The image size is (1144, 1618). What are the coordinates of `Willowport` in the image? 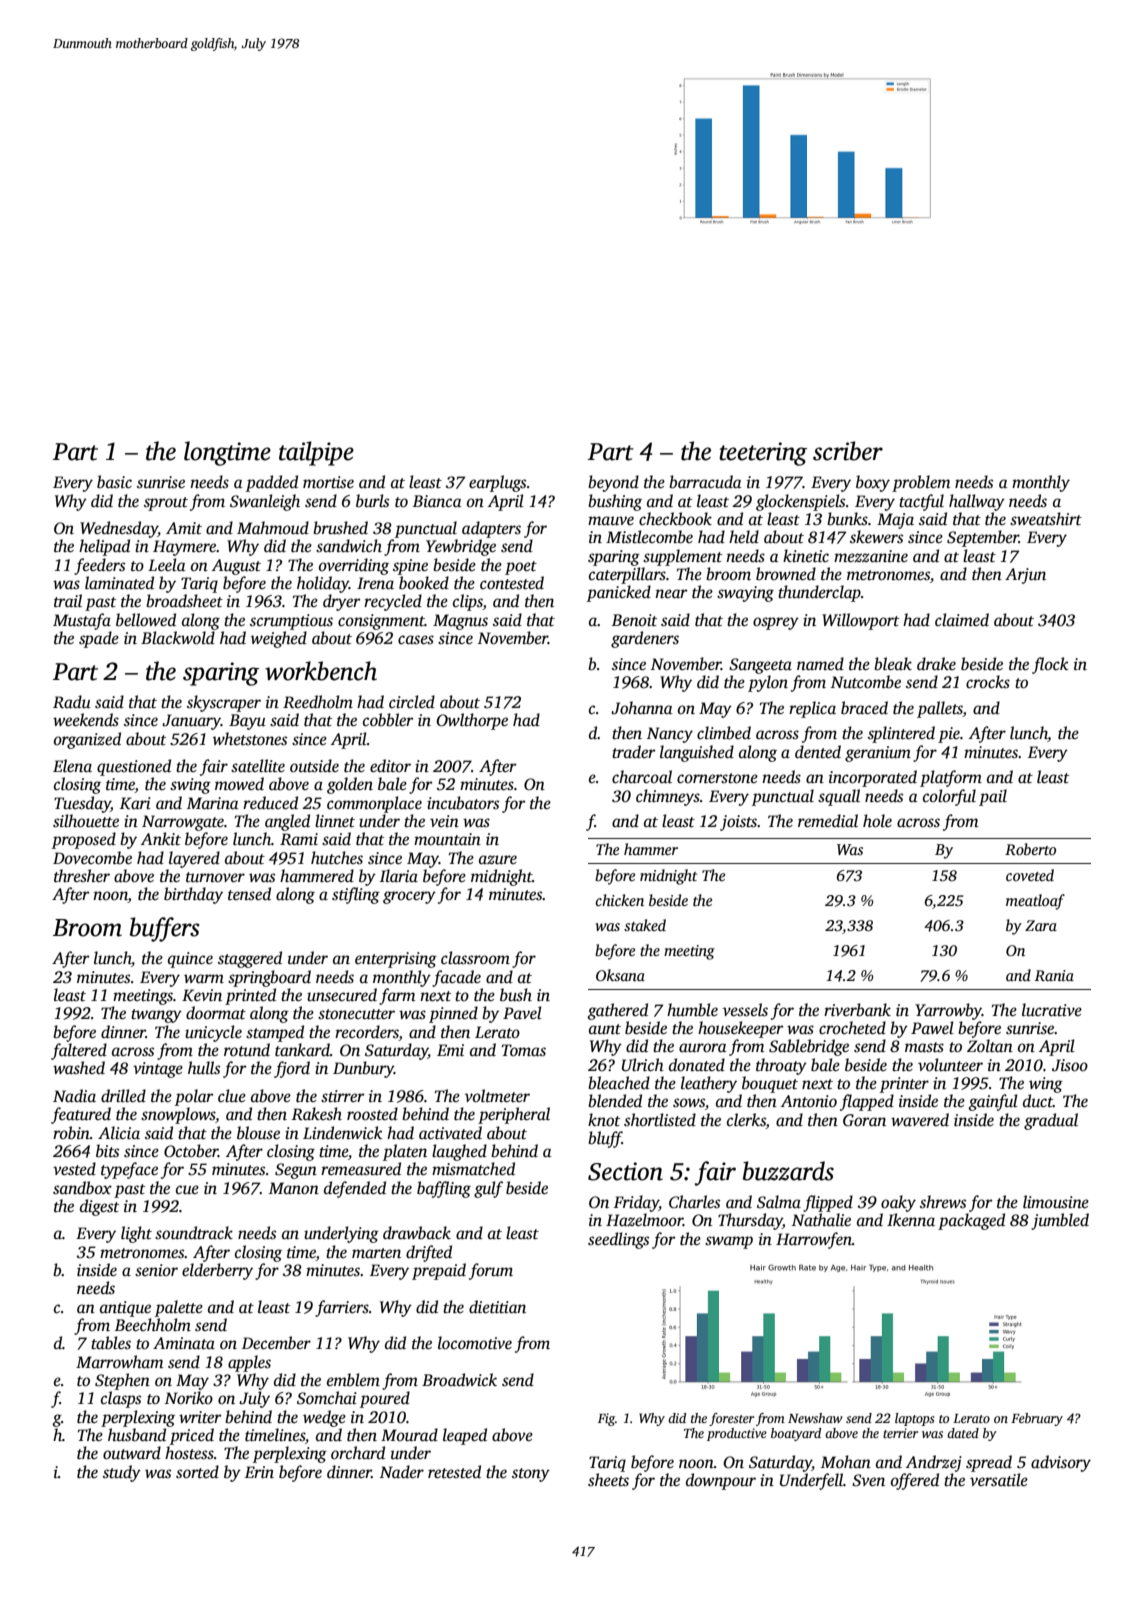 It's located at (860, 621).
